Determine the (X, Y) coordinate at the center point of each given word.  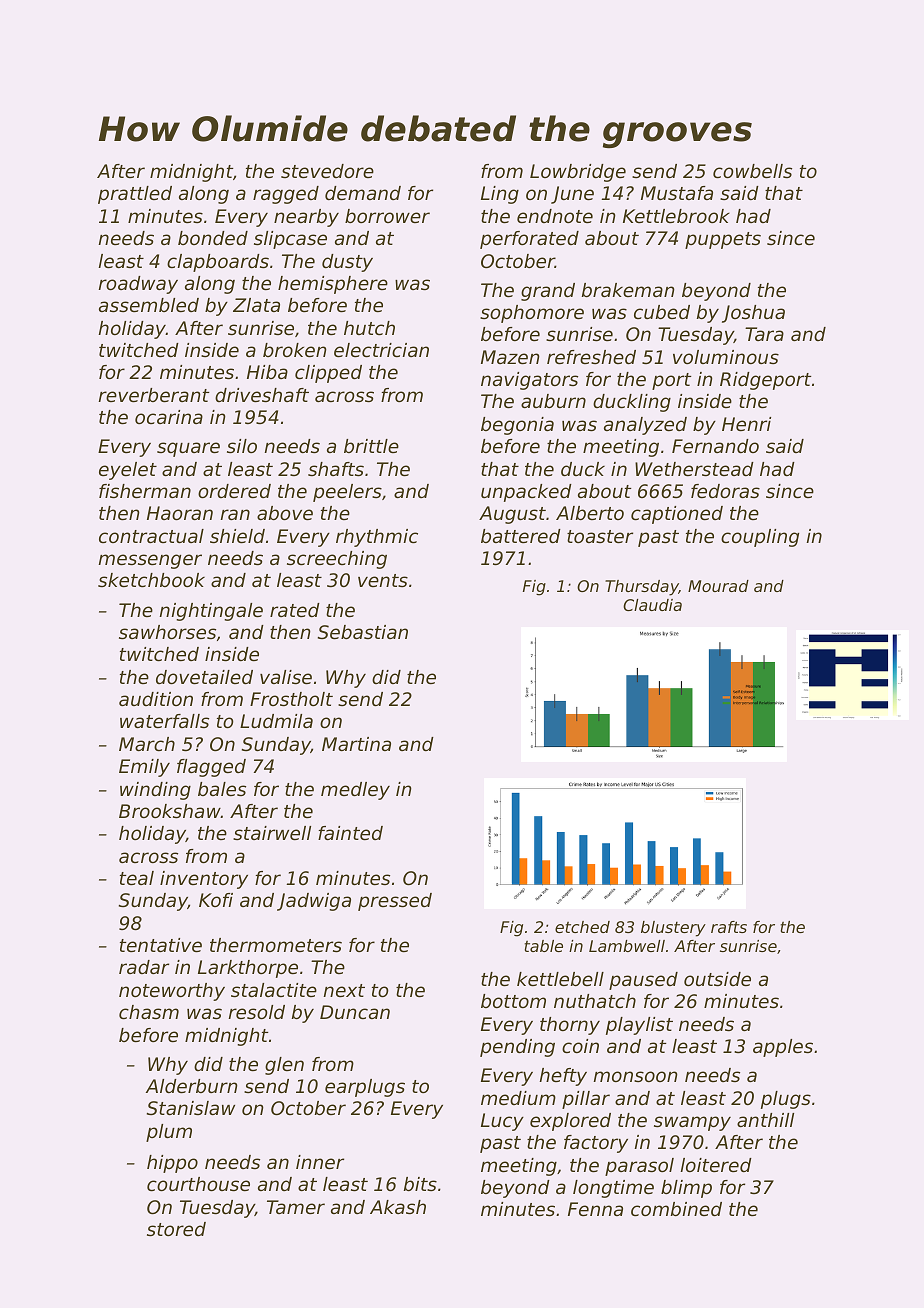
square (188, 449)
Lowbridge (578, 173)
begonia (517, 426)
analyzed (645, 426)
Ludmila (276, 721)
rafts (729, 927)
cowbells (752, 171)
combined (676, 1209)
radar (144, 967)
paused (643, 981)
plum (169, 1133)
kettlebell (560, 979)
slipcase (290, 240)
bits (420, 1184)
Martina (356, 744)
